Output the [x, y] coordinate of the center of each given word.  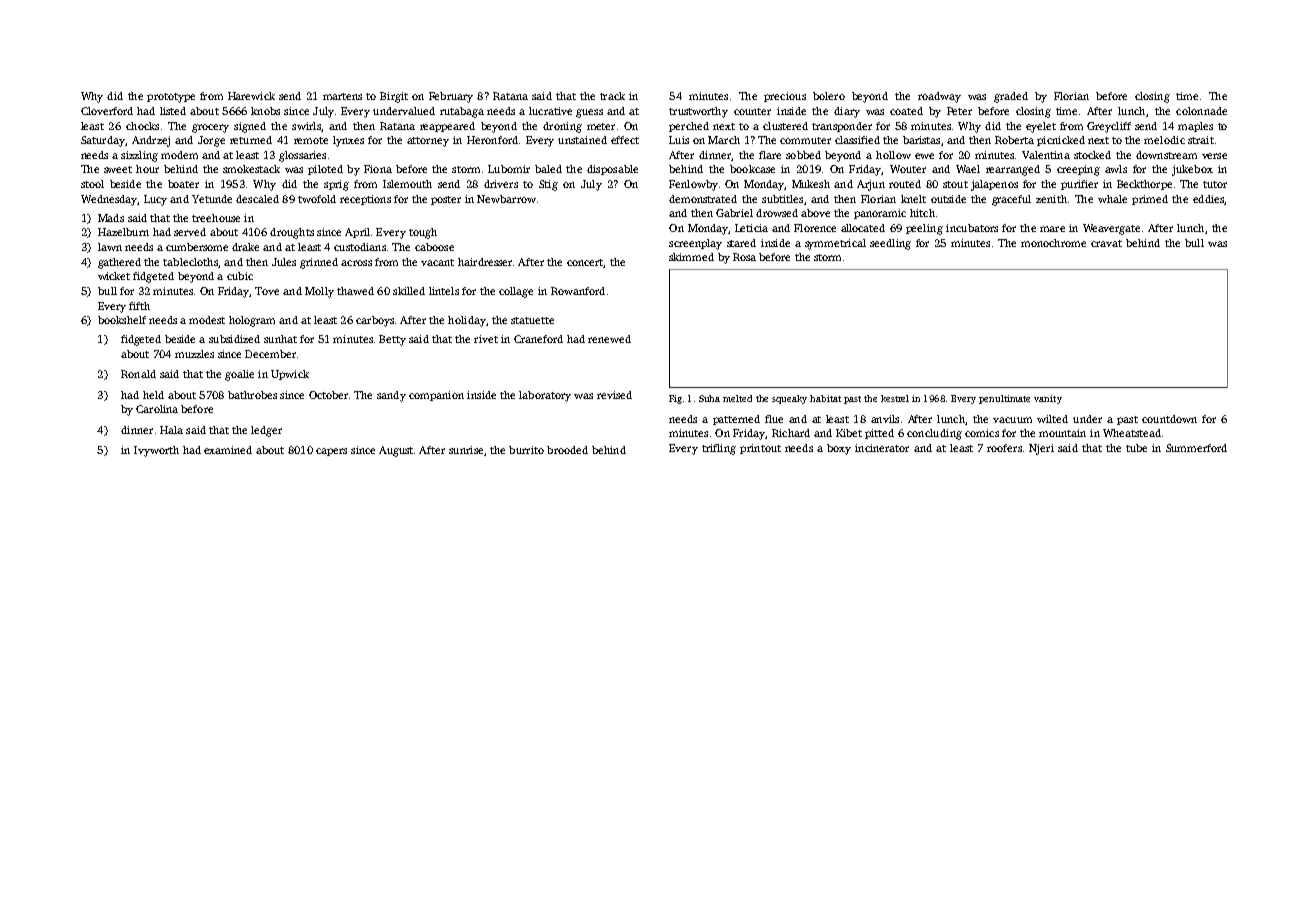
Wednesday [109, 200]
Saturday [103, 141]
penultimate [1004, 399]
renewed [609, 339]
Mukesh [811, 184]
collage [516, 292]
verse [1214, 156]
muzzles [194, 354]
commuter [805, 140]
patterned [736, 420]
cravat [1106, 243]
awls [1116, 169]
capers [331, 452]
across [356, 263]
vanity [1048, 399]
